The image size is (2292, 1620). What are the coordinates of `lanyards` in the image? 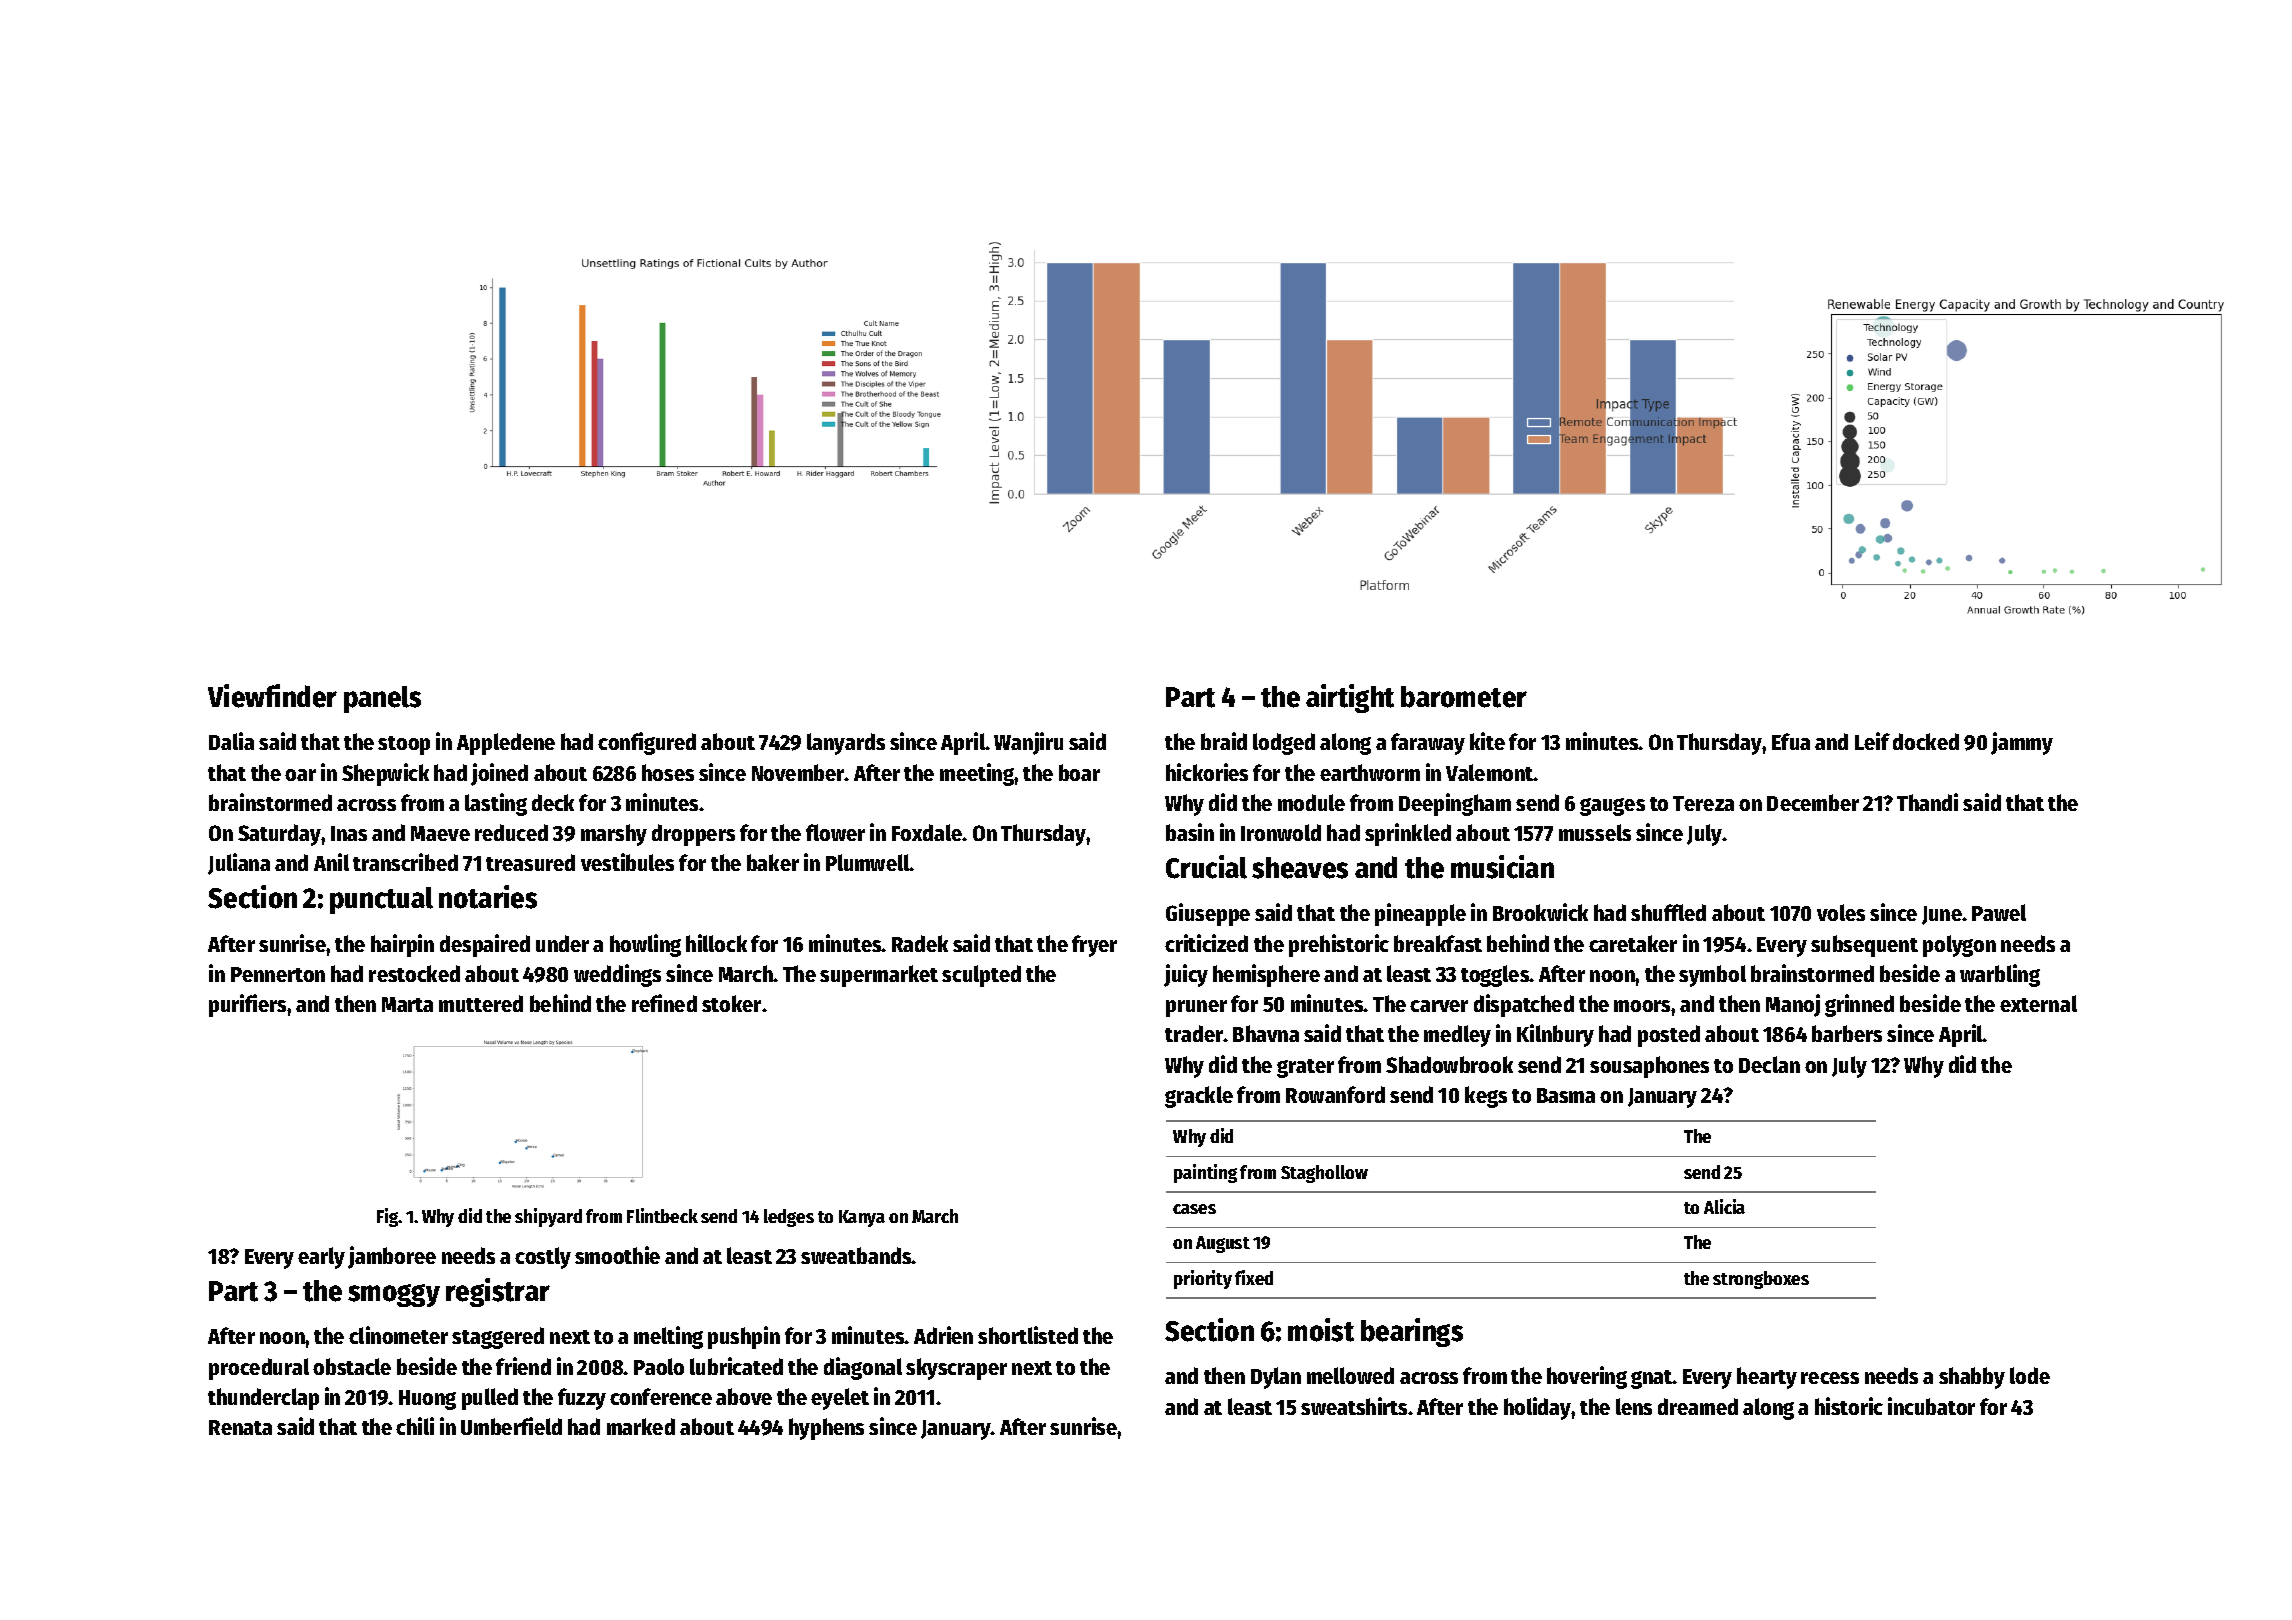 It's located at (846, 744).
